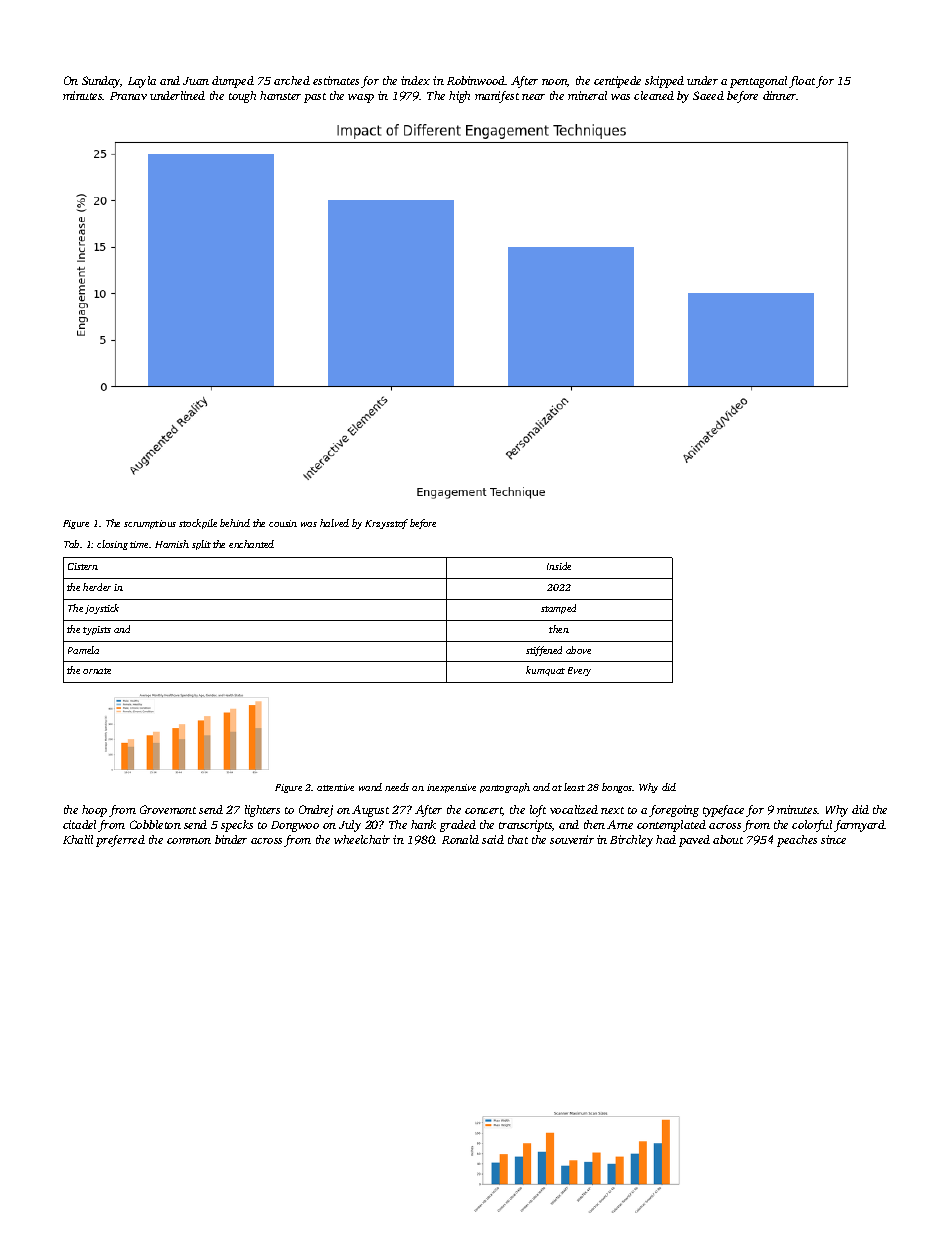 The width and height of the page is (952, 1233). What do you see at coordinates (559, 566) in the page?
I see `Inside` at bounding box center [559, 566].
